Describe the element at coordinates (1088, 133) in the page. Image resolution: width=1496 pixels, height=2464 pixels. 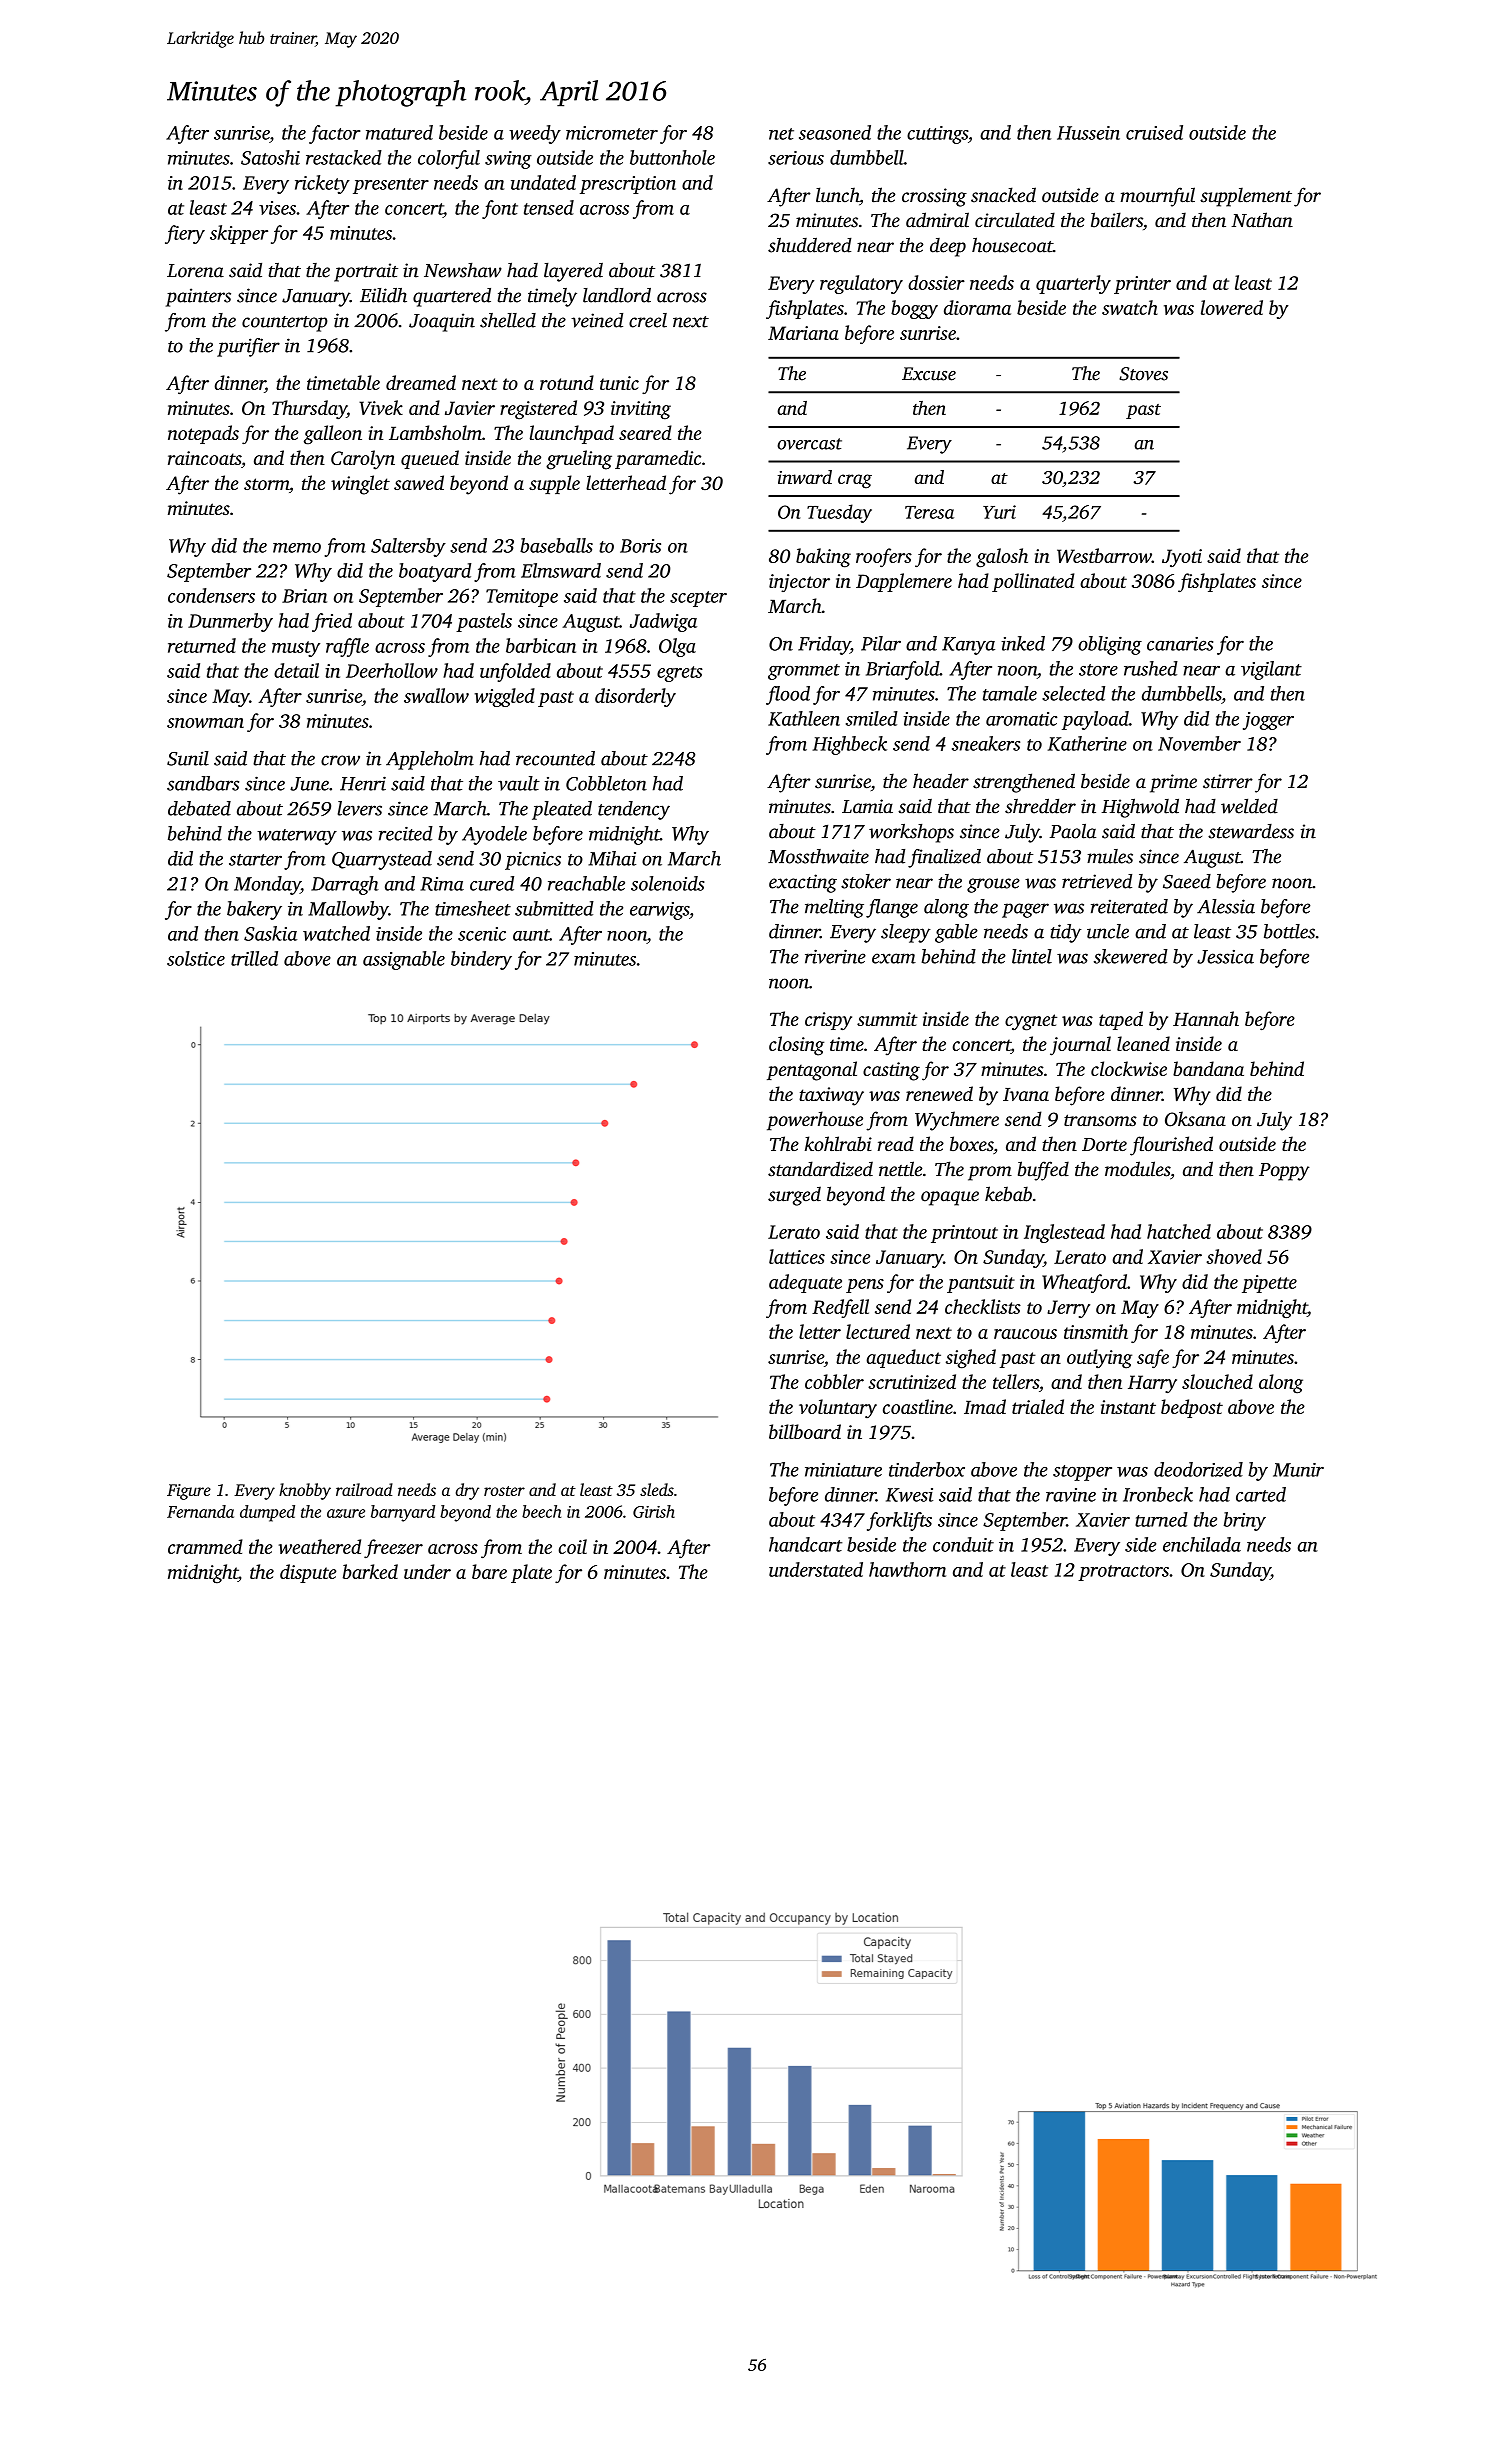
I see `Hussein` at that location.
